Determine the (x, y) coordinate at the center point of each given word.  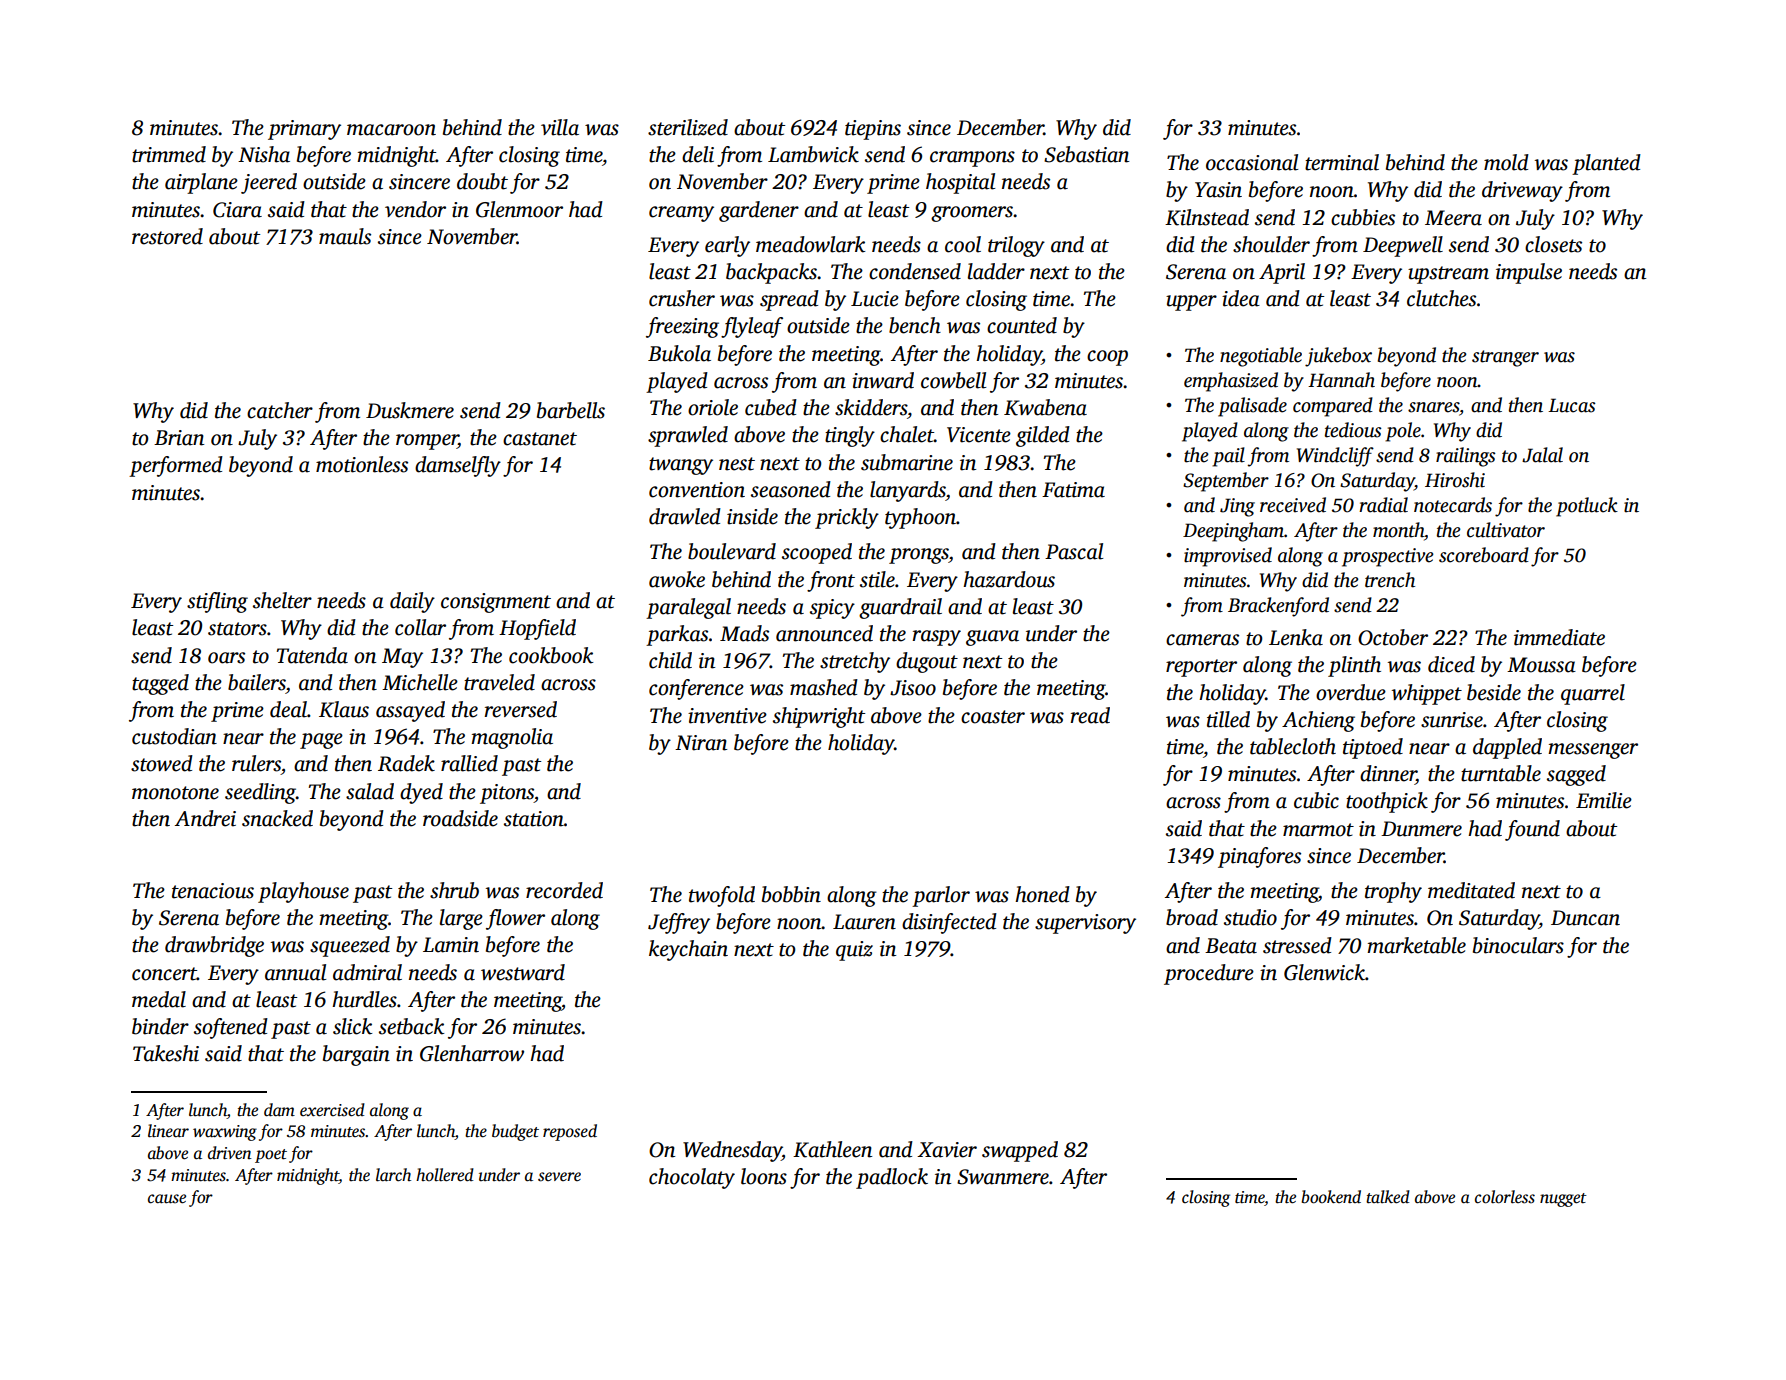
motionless (362, 464)
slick (352, 1026)
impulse (1529, 273)
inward (883, 380)
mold (1506, 162)
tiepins (873, 130)
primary (304, 130)
